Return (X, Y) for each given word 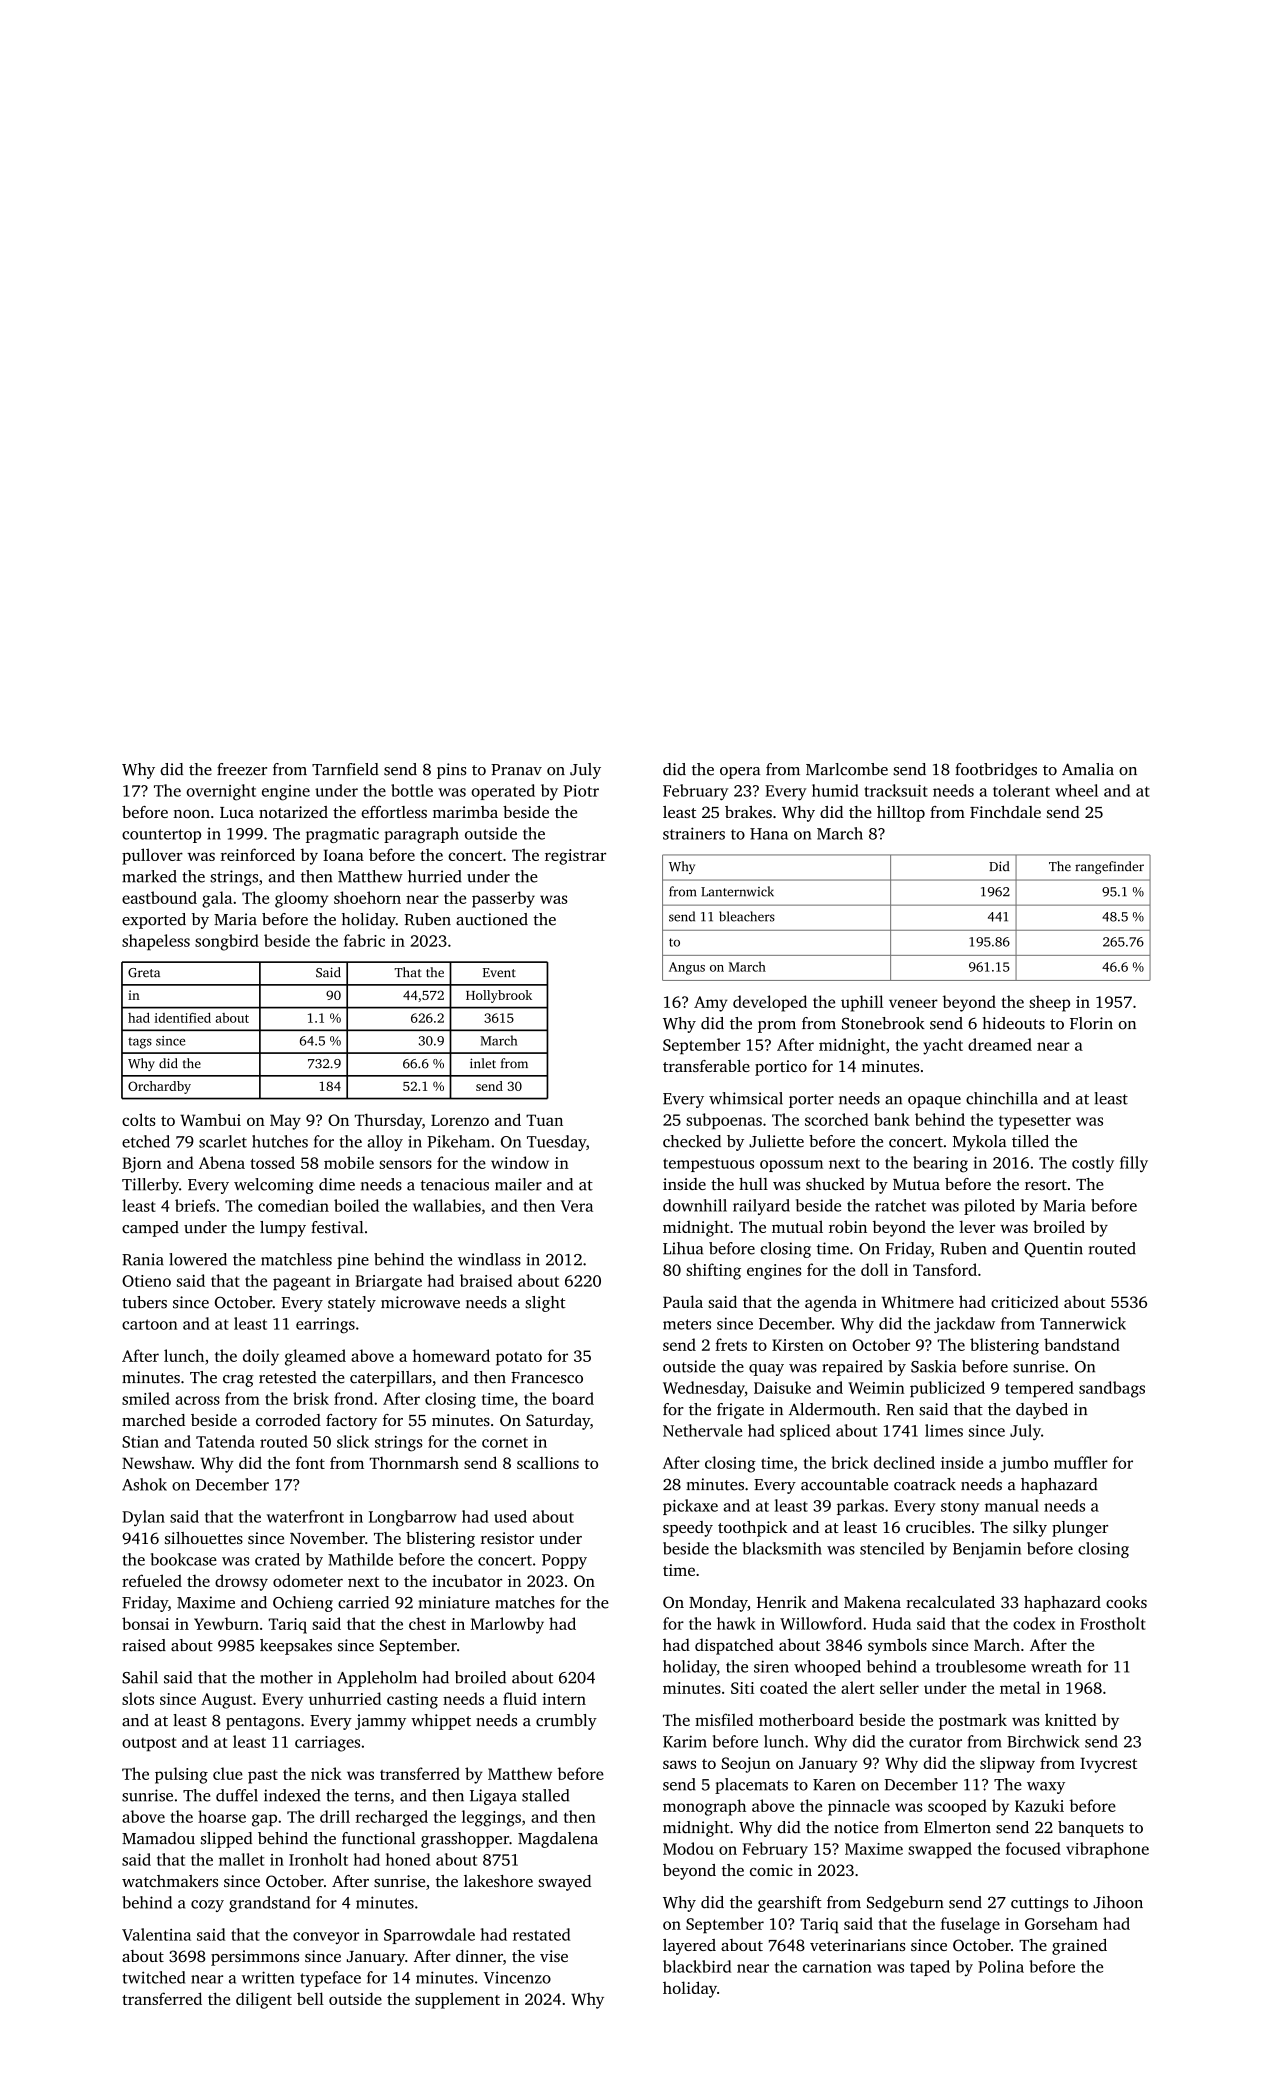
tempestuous (708, 1165)
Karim (685, 1741)
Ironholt (318, 1859)
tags (140, 1043)
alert (858, 1687)
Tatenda (225, 1441)
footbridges (996, 771)
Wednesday (704, 1389)
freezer (242, 769)
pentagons (263, 1723)
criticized (1025, 1301)
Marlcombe (847, 769)
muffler (1081, 1462)
